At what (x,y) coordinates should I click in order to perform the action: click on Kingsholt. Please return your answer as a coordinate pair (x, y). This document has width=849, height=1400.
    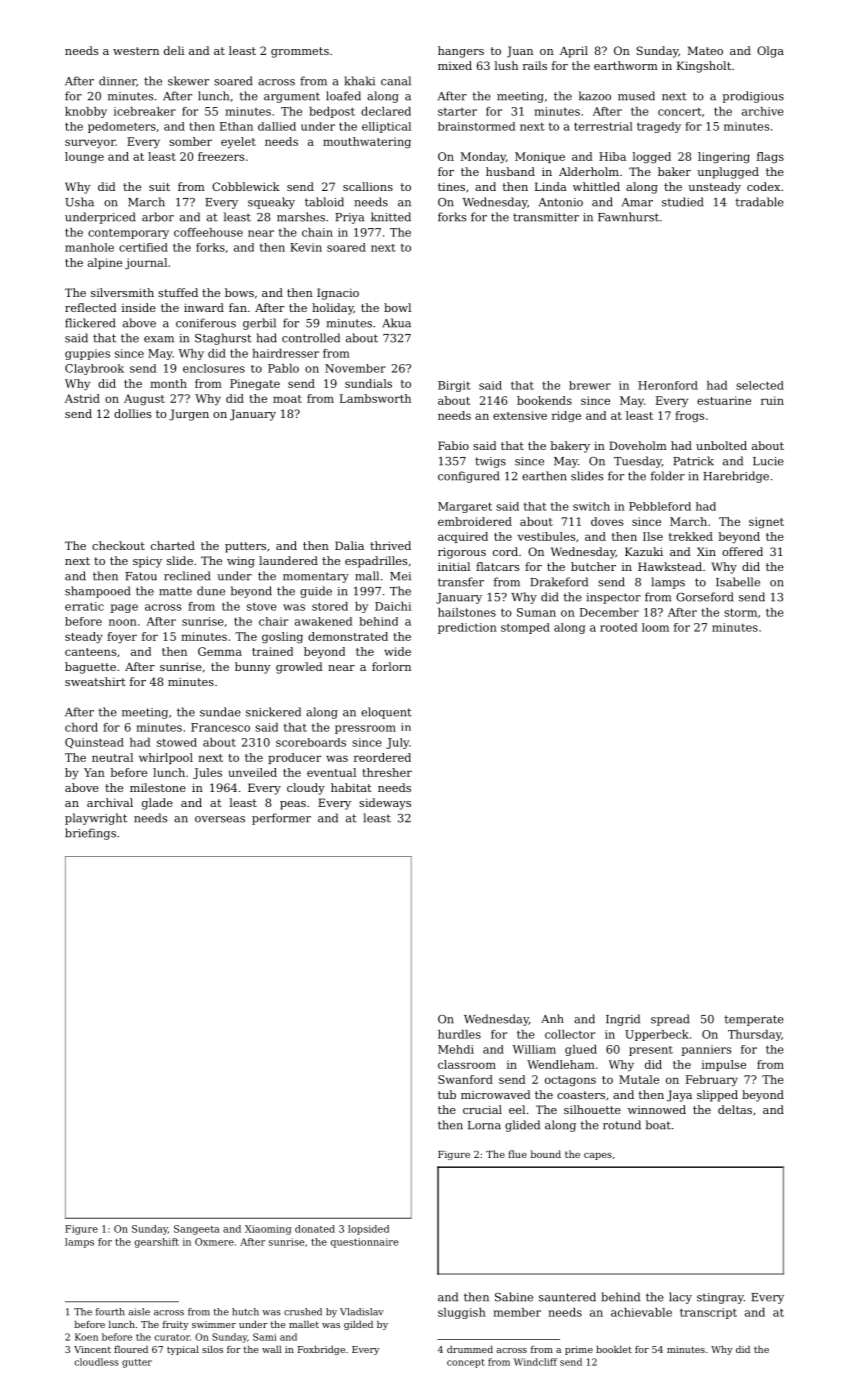
    Looking at the image, I should click on (704, 67).
